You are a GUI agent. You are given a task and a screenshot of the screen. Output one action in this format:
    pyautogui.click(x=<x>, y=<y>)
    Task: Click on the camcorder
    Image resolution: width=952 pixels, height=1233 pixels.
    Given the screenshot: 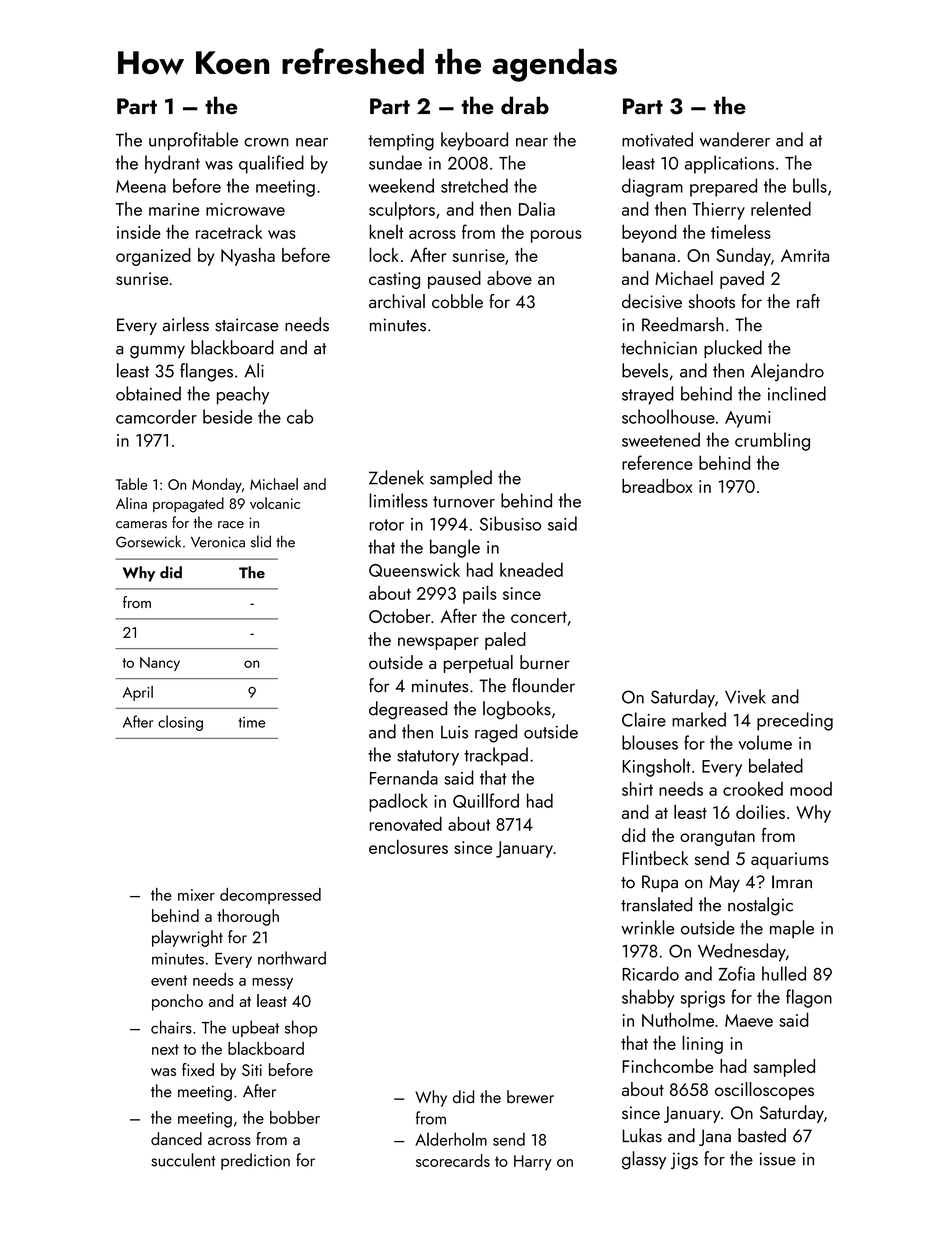 What is the action you would take?
    pyautogui.click(x=156, y=416)
